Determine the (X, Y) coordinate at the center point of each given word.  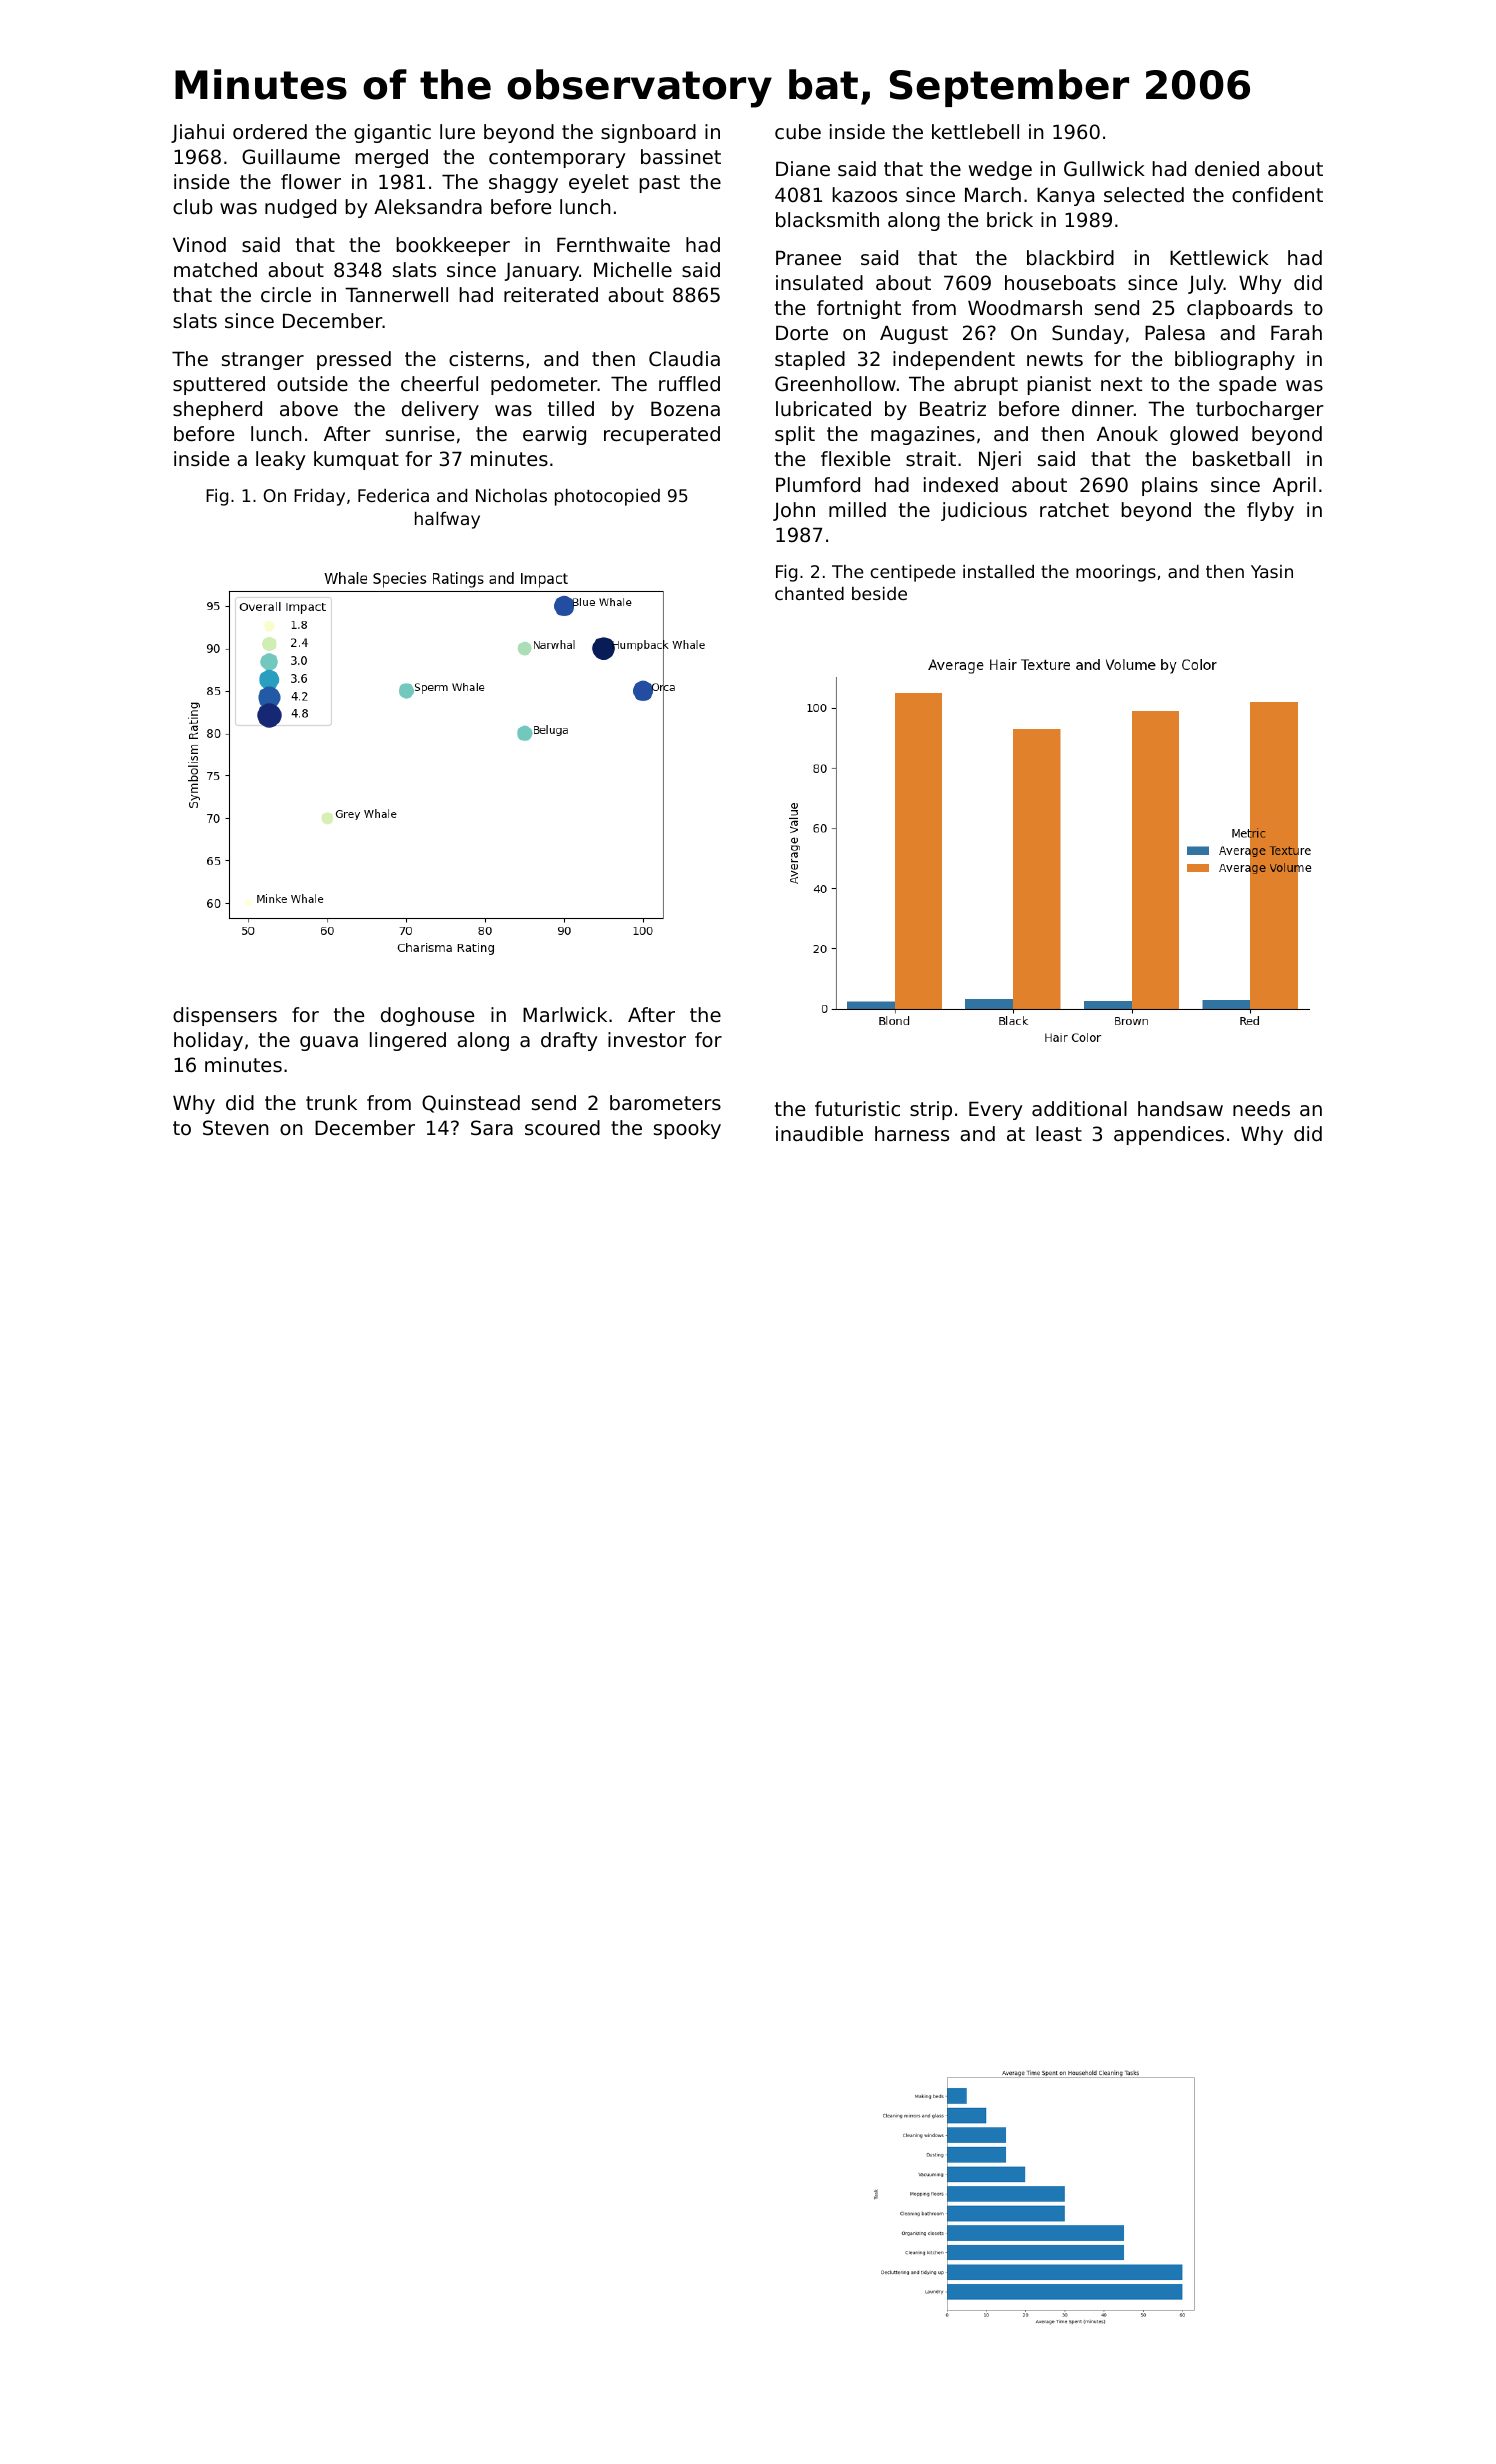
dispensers (225, 1016)
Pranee (808, 258)
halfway (447, 520)
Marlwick (565, 1015)
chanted (809, 593)
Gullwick (1104, 169)
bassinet (681, 157)
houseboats (1060, 283)
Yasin (1272, 571)
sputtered (219, 385)
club (193, 207)
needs (1261, 1109)
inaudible (819, 1134)
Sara (492, 1128)
